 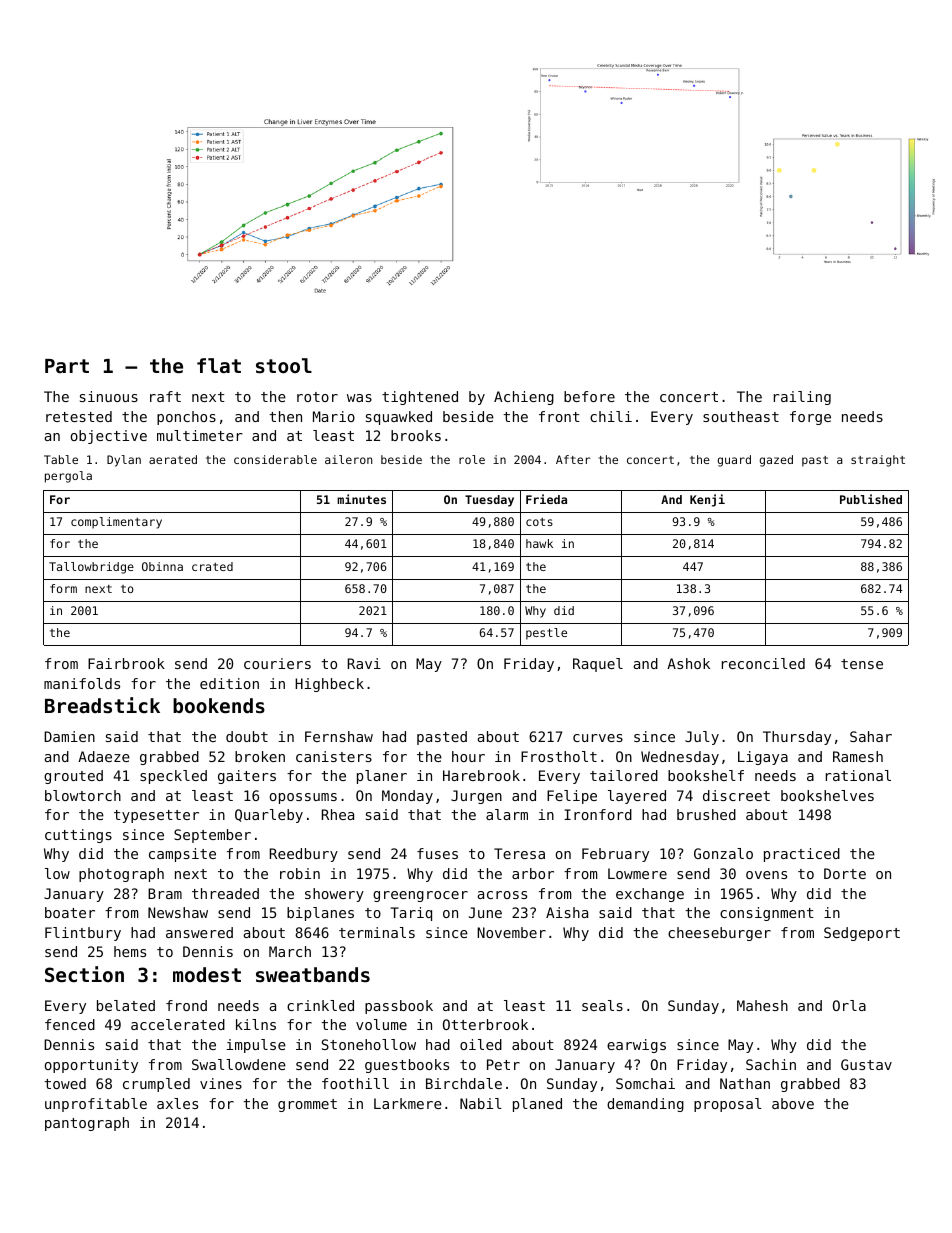 I want to click on guestbooks, so click(x=407, y=1066).
